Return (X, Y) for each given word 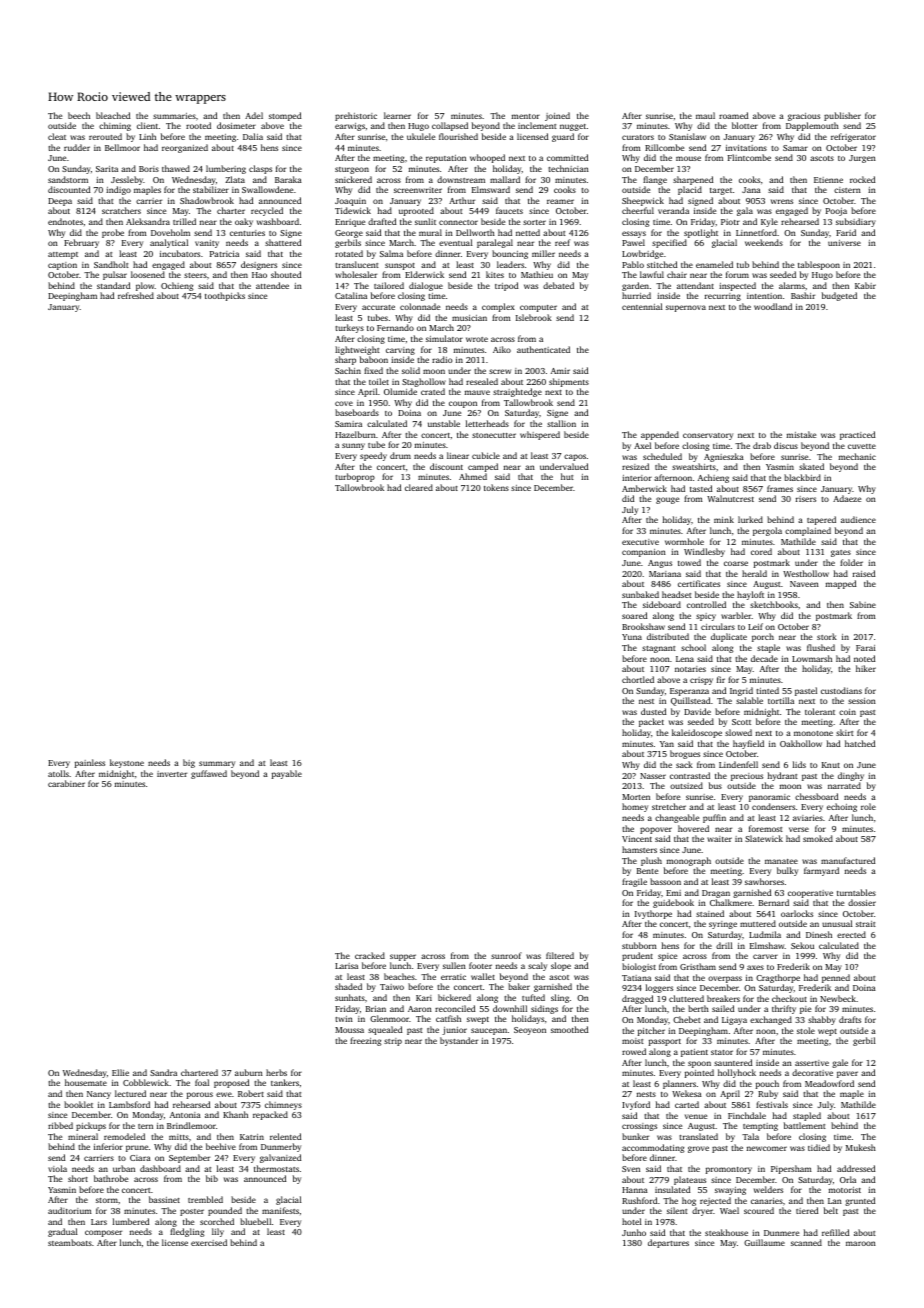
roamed (733, 115)
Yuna (632, 637)
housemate (86, 1082)
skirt (845, 732)
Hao (259, 275)
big (189, 763)
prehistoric (356, 116)
